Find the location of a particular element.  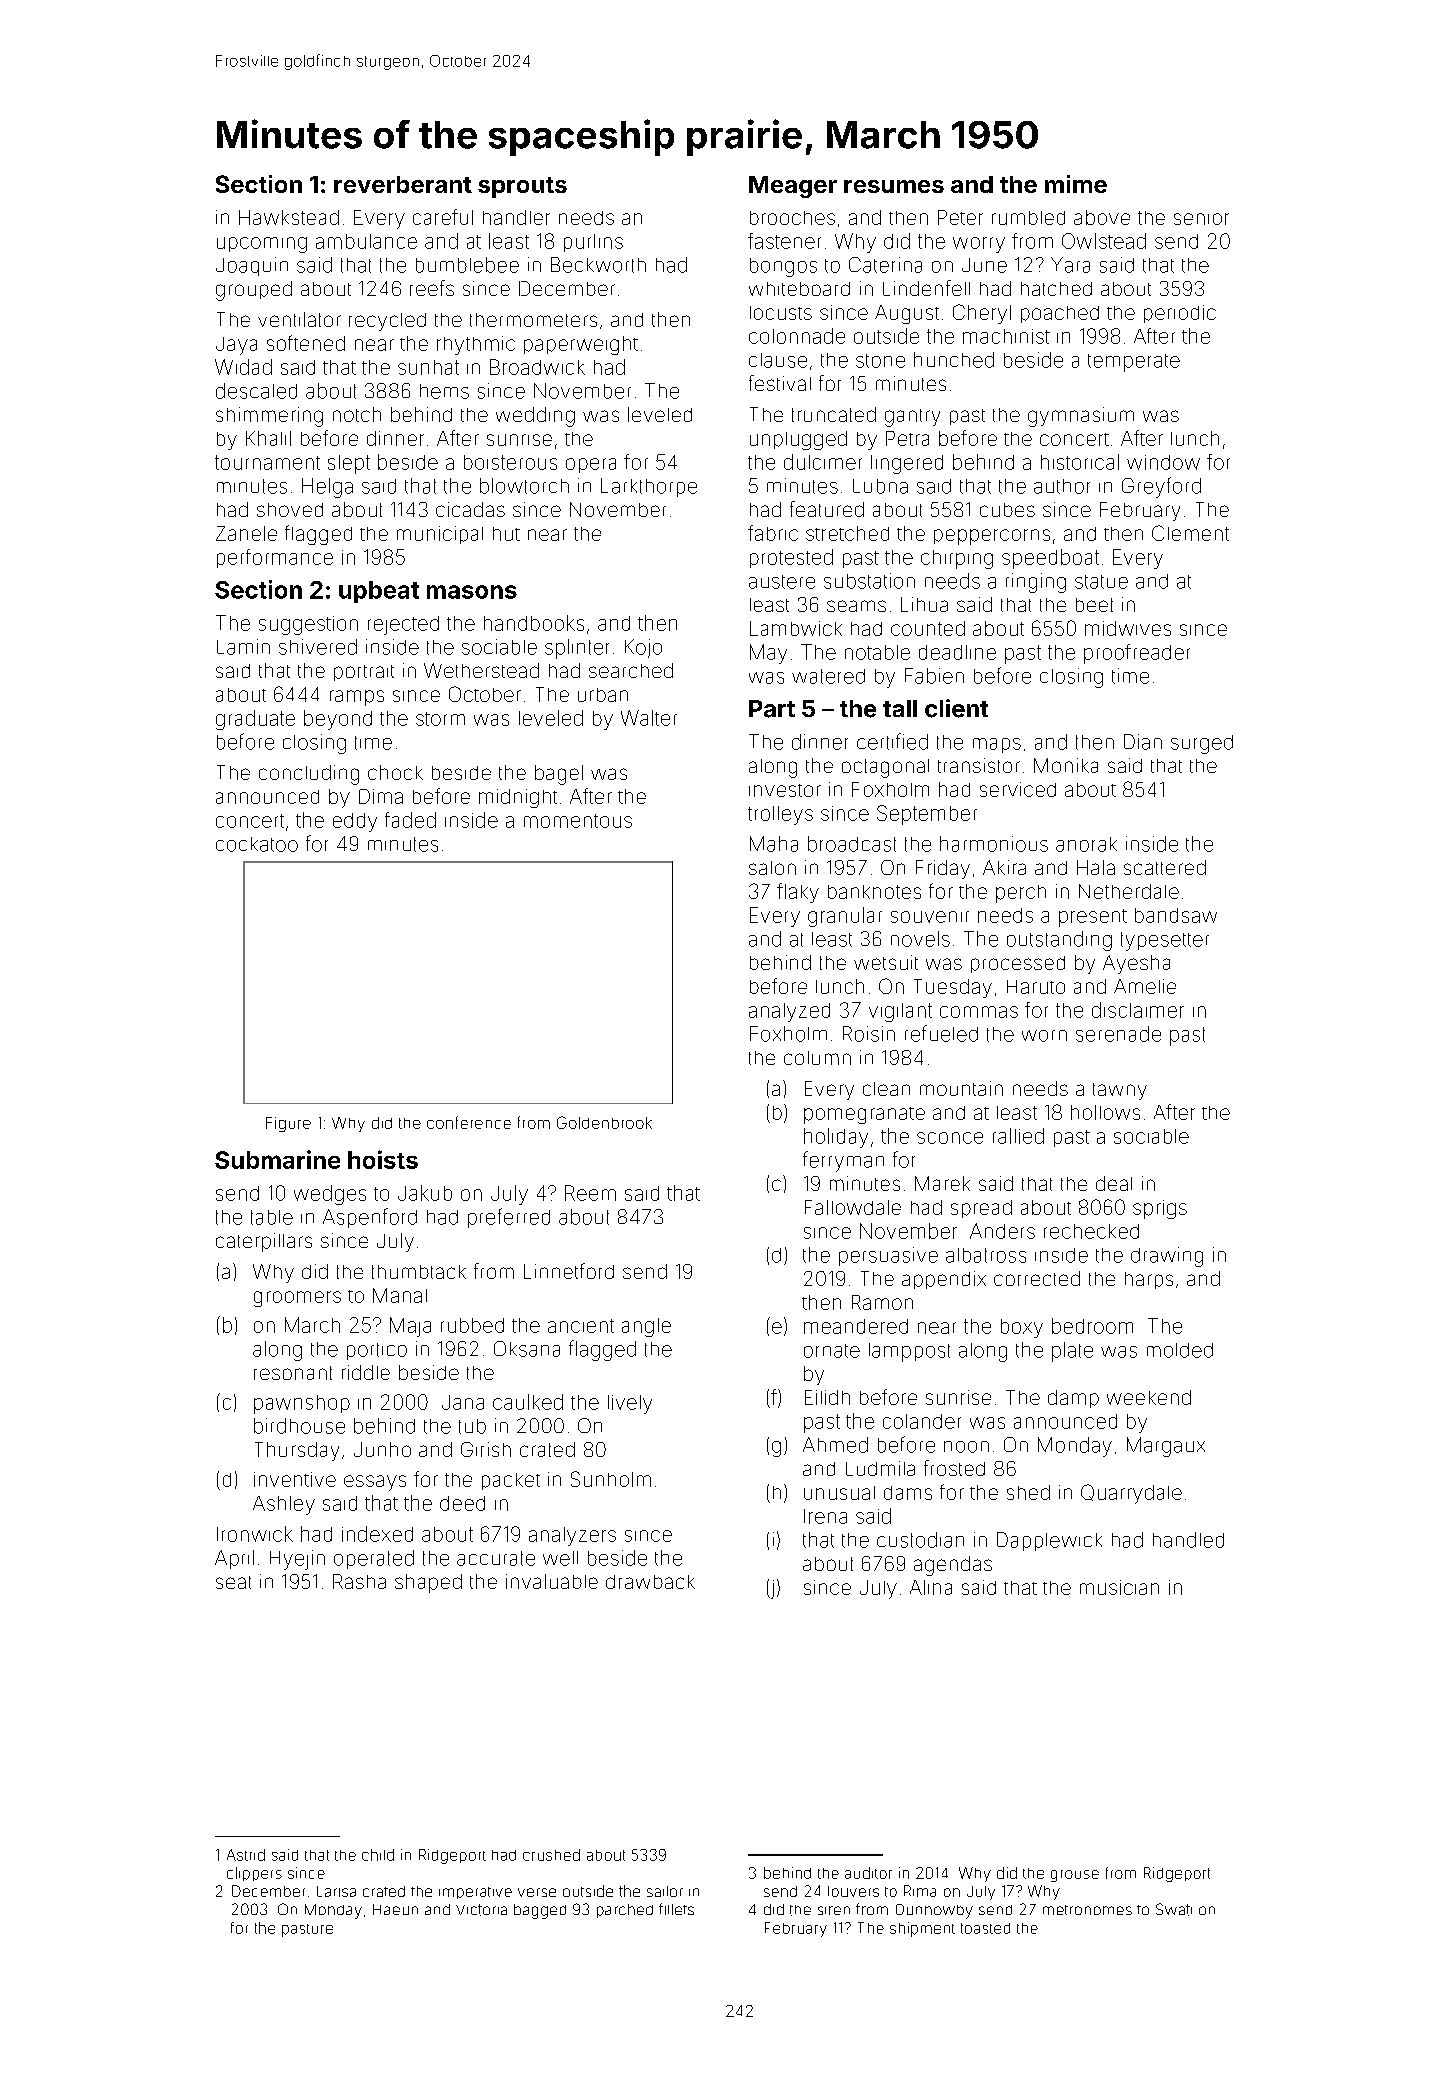

auditor is located at coordinates (868, 1873).
